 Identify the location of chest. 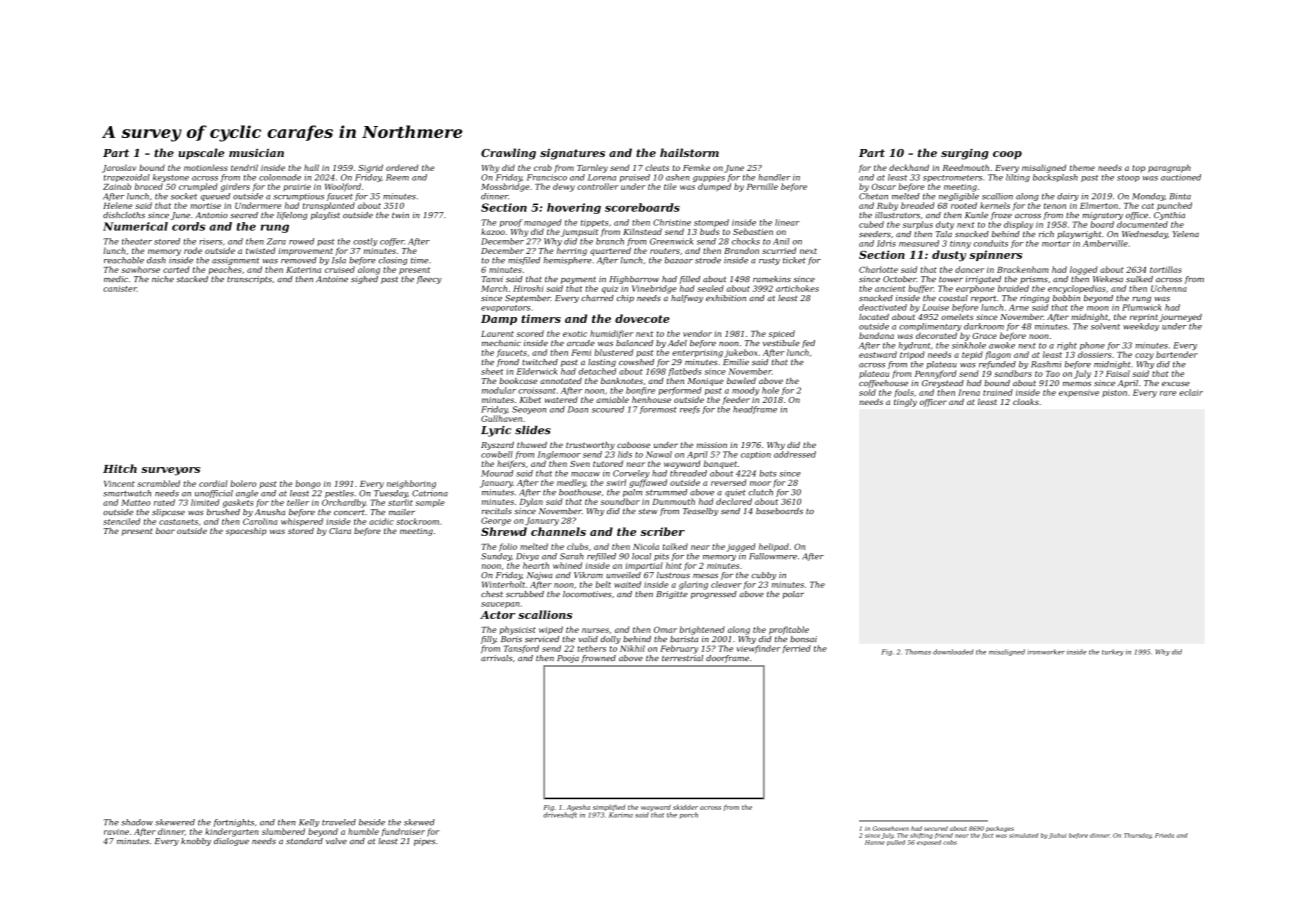
(492, 594).
